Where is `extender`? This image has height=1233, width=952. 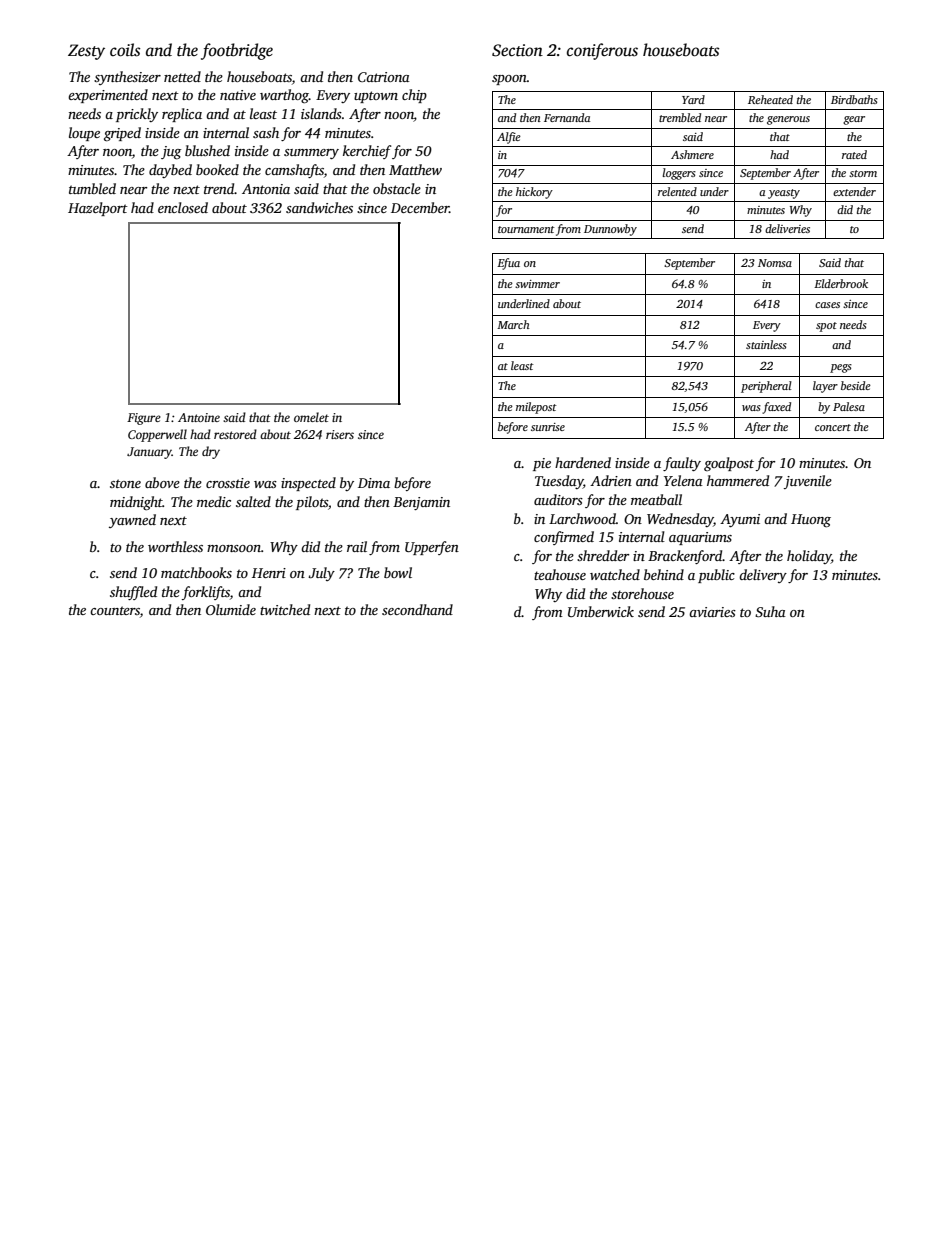 extender is located at coordinates (854, 191).
